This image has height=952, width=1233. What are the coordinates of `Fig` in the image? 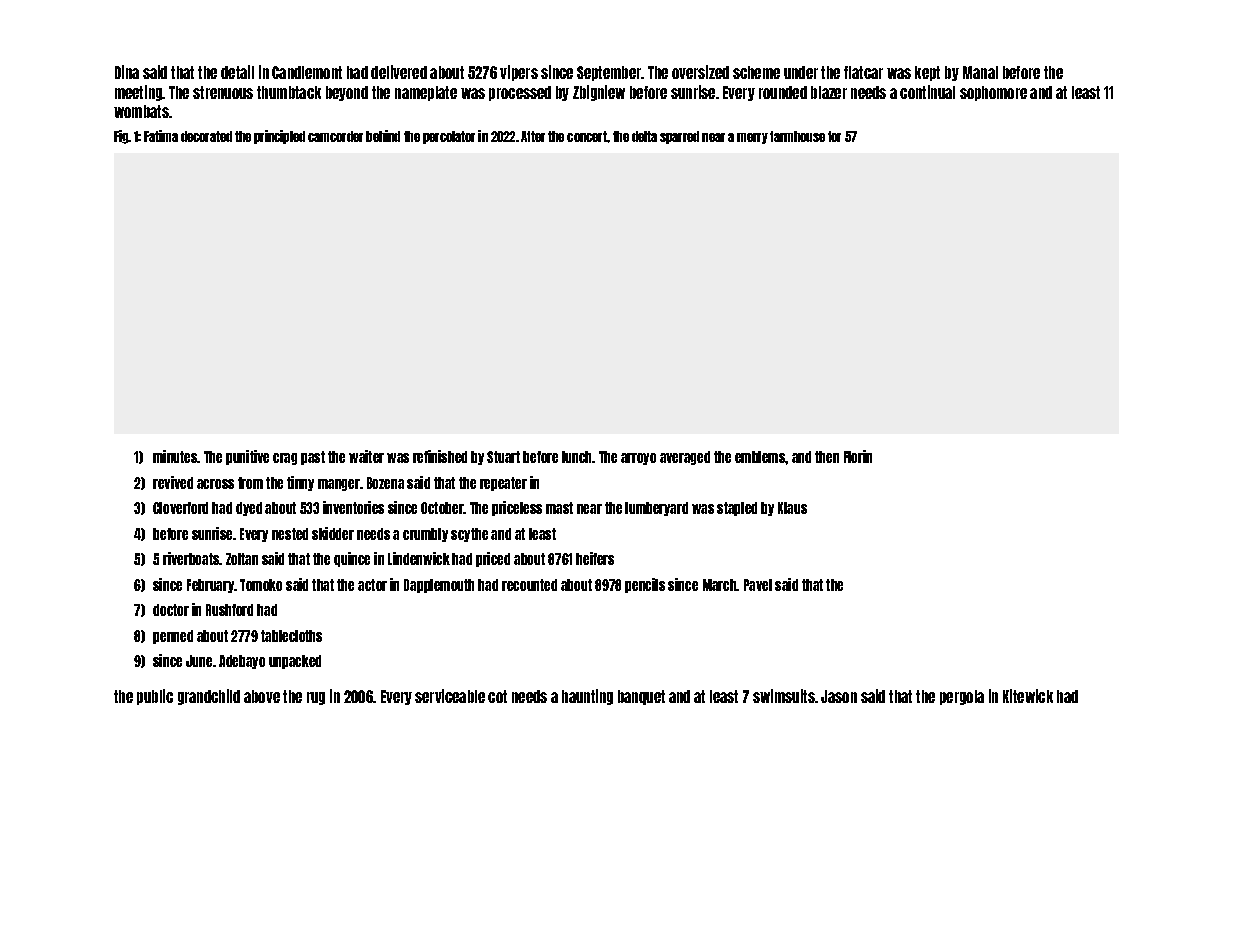 It's located at (121, 137).
